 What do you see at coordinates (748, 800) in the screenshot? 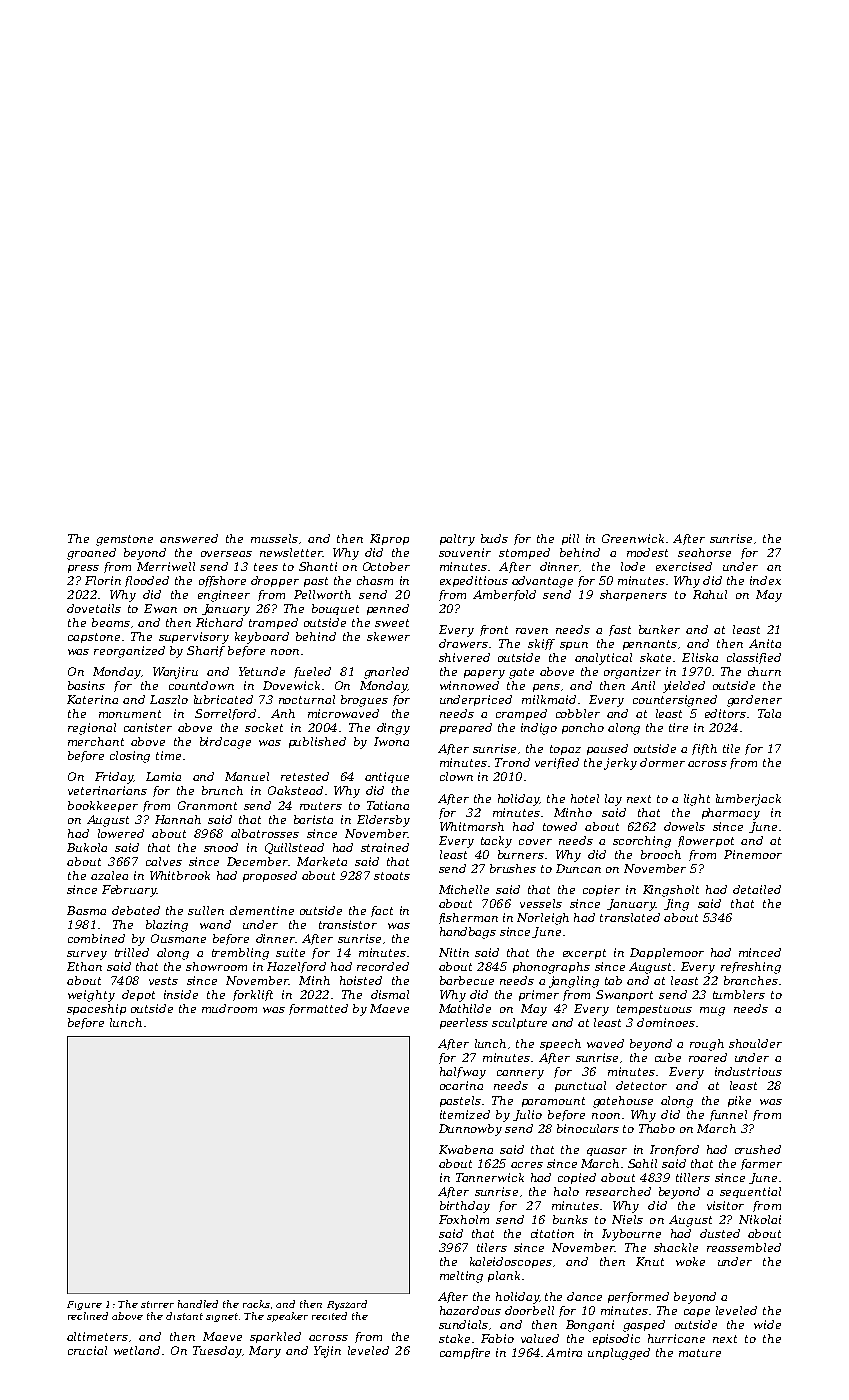
I see `lumberjack` at bounding box center [748, 800].
